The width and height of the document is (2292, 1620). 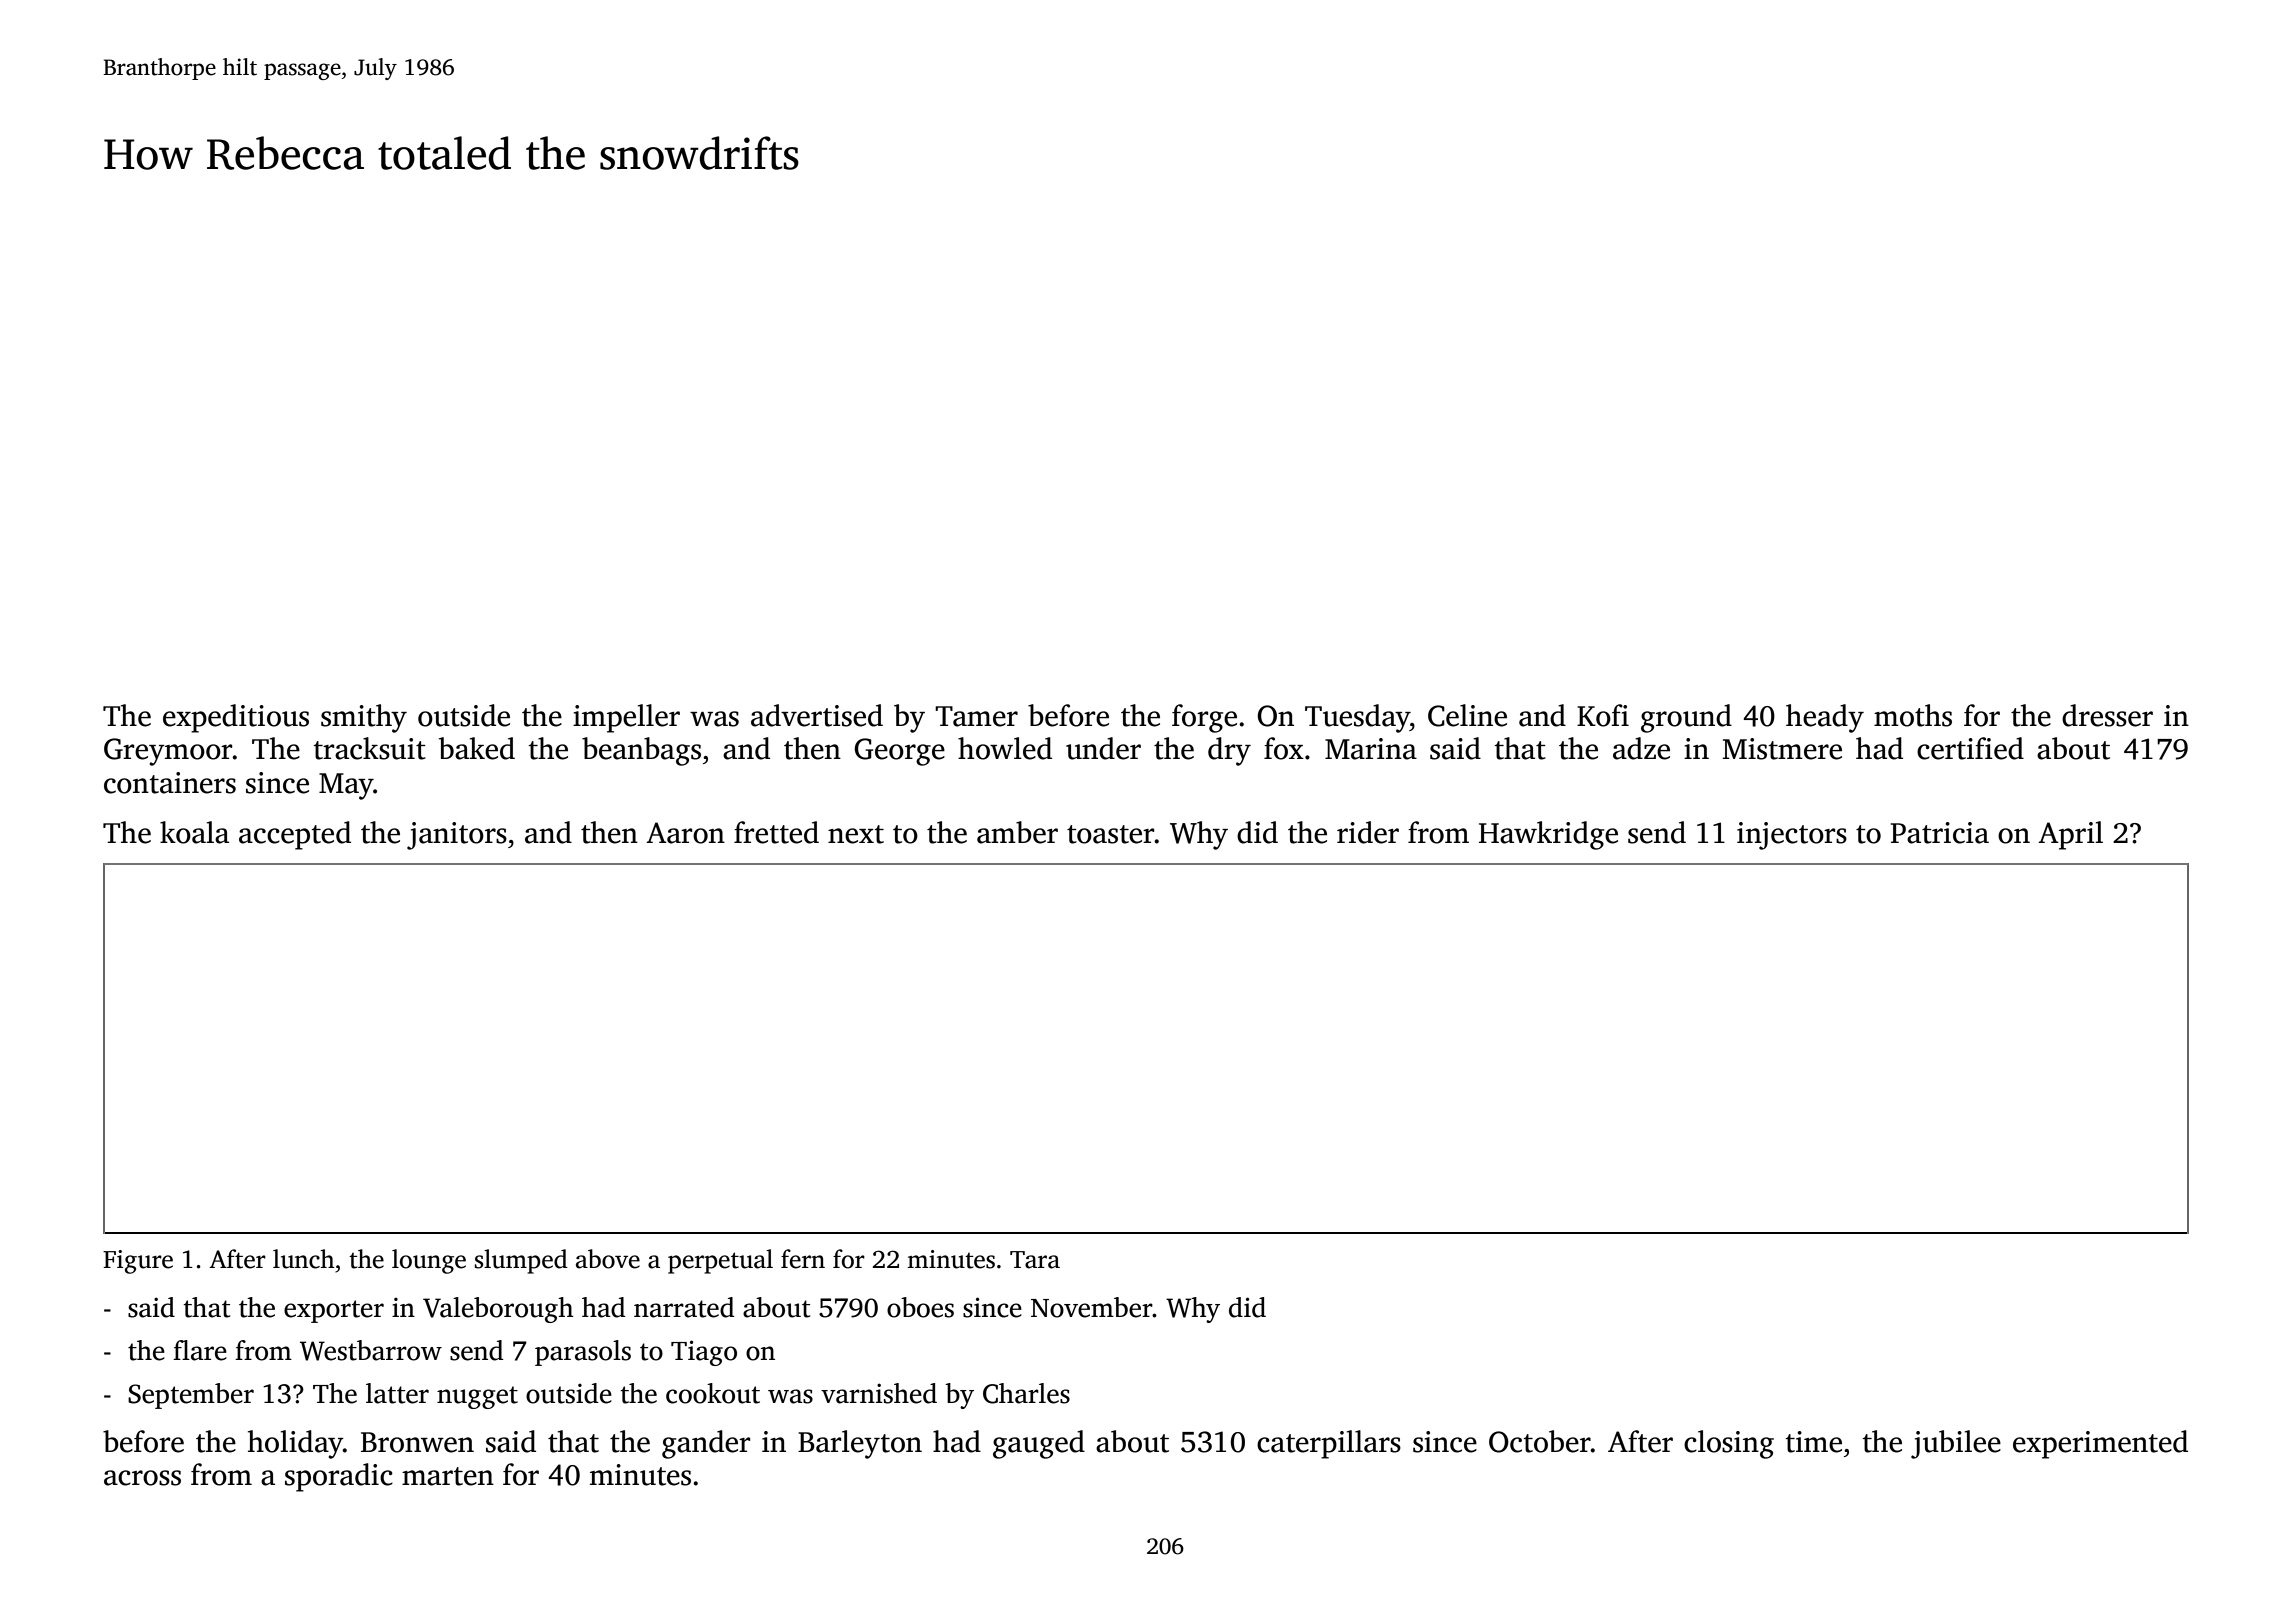 What do you see at coordinates (626, 718) in the document?
I see `impeller` at bounding box center [626, 718].
